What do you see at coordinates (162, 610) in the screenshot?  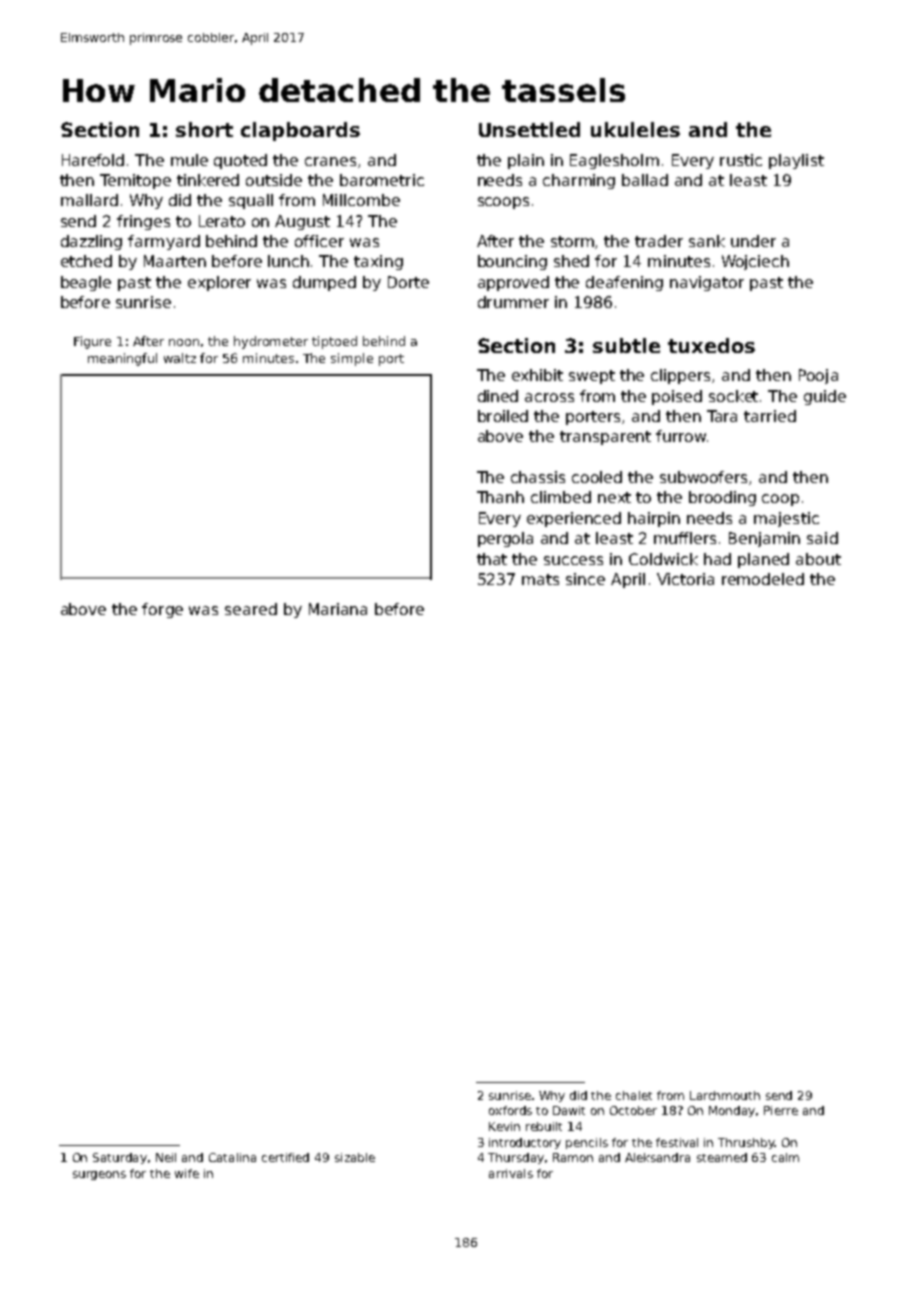 I see `forge` at bounding box center [162, 610].
